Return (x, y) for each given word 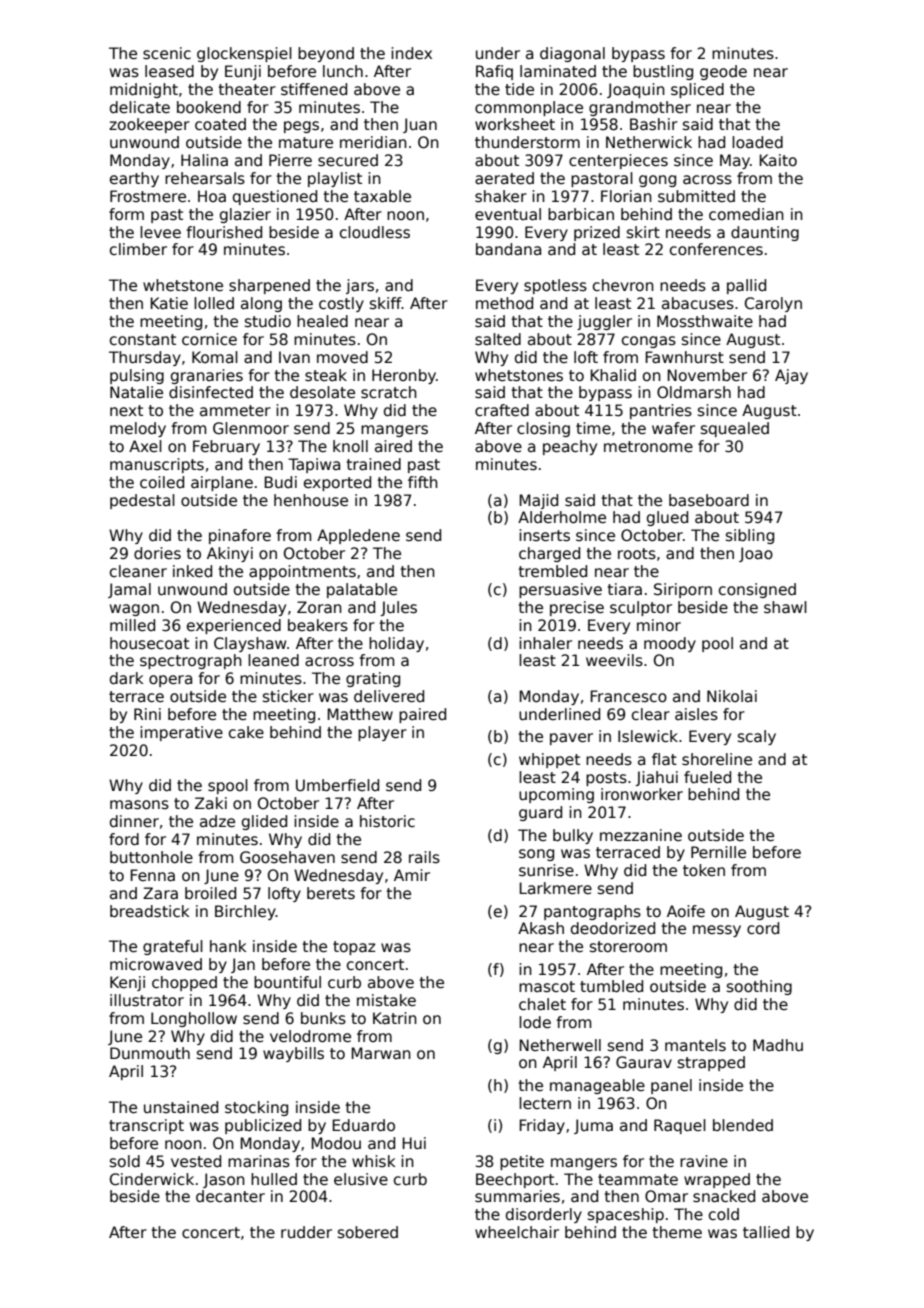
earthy (134, 179)
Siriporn (683, 590)
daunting (765, 233)
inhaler (545, 643)
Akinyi (230, 554)
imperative (181, 733)
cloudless (375, 232)
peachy (570, 447)
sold (125, 1161)
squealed (735, 429)
